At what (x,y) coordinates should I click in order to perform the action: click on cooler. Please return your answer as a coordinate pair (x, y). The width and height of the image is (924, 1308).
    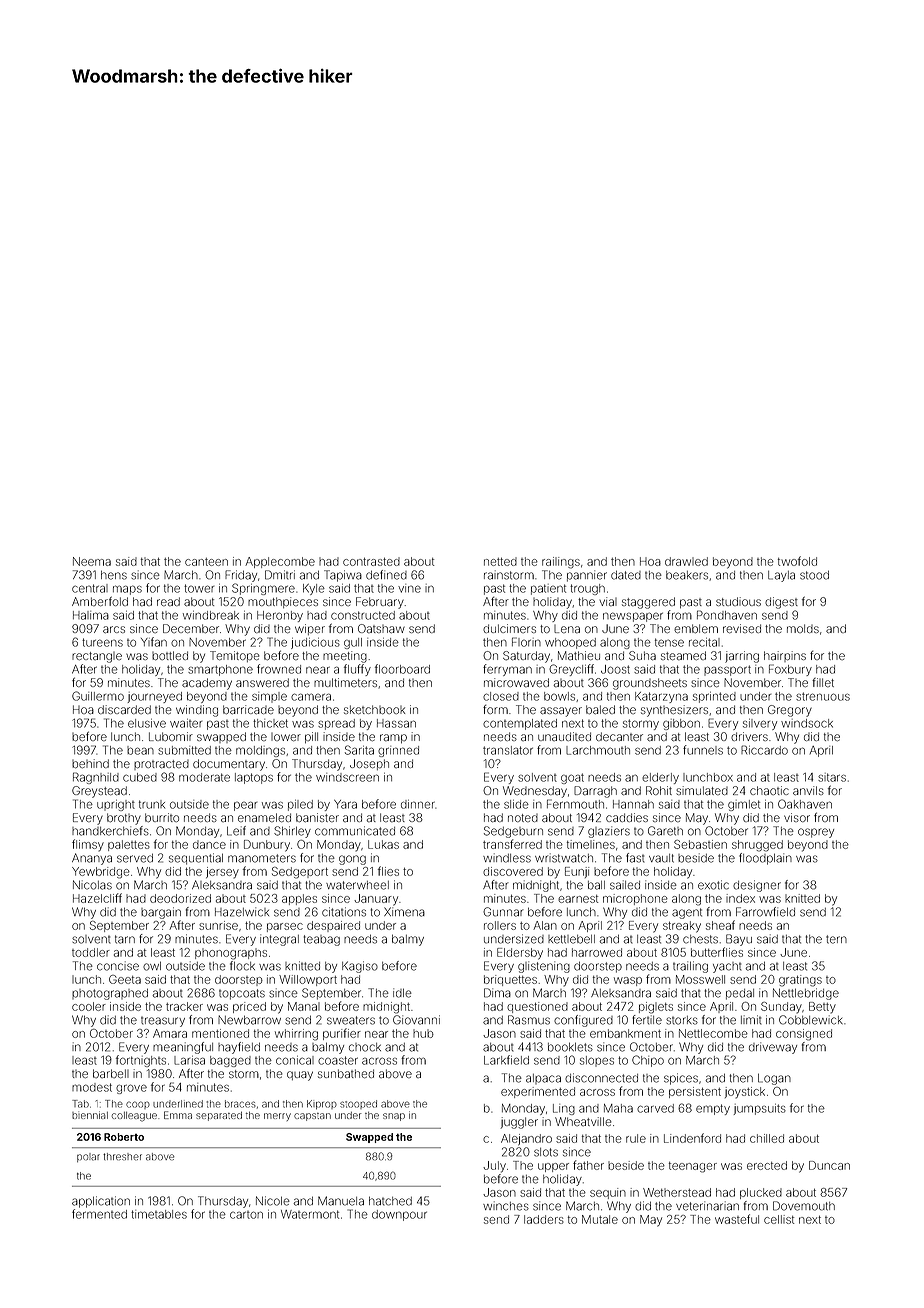
    Looking at the image, I should click on (89, 1006).
